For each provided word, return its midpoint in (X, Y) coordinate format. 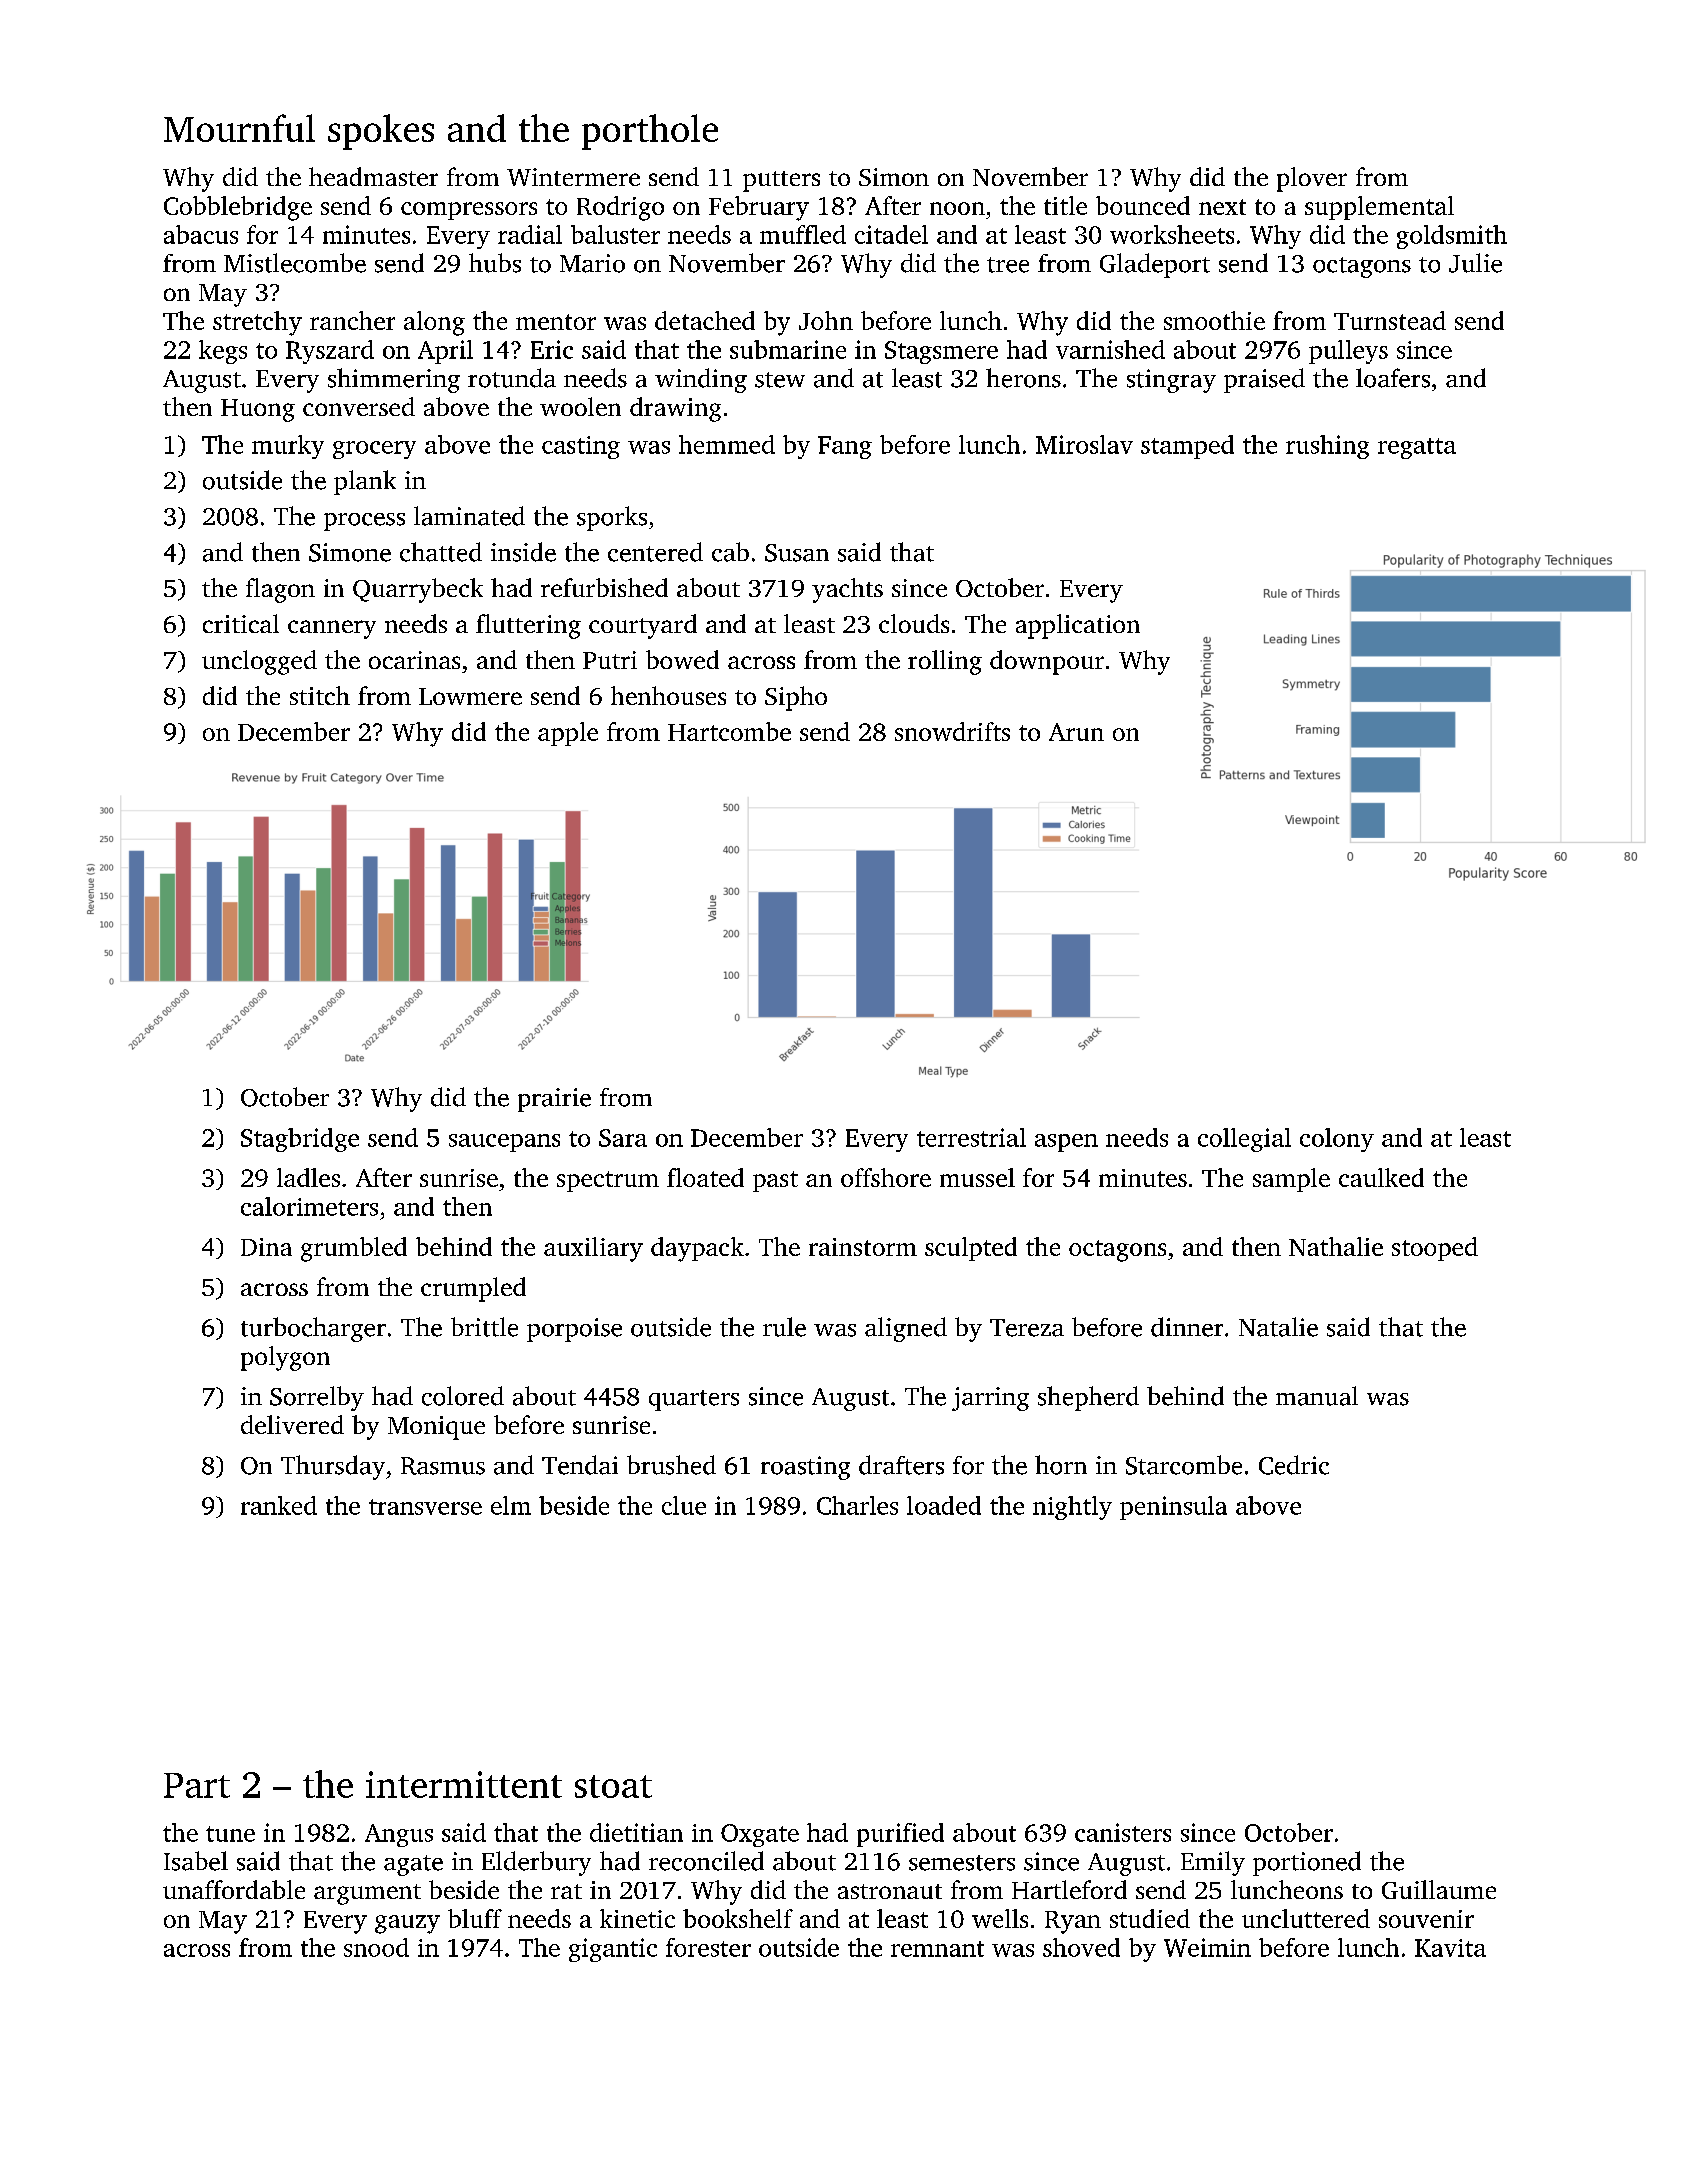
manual (1317, 1396)
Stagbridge (300, 1140)
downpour (1047, 662)
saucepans (504, 1143)
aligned (906, 1329)
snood (376, 1947)
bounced (1143, 205)
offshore (886, 1177)
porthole (650, 132)
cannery (332, 629)
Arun (1076, 732)
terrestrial (971, 1137)
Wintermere (573, 177)
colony (1337, 1140)
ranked (279, 1505)
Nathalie (1336, 1246)
